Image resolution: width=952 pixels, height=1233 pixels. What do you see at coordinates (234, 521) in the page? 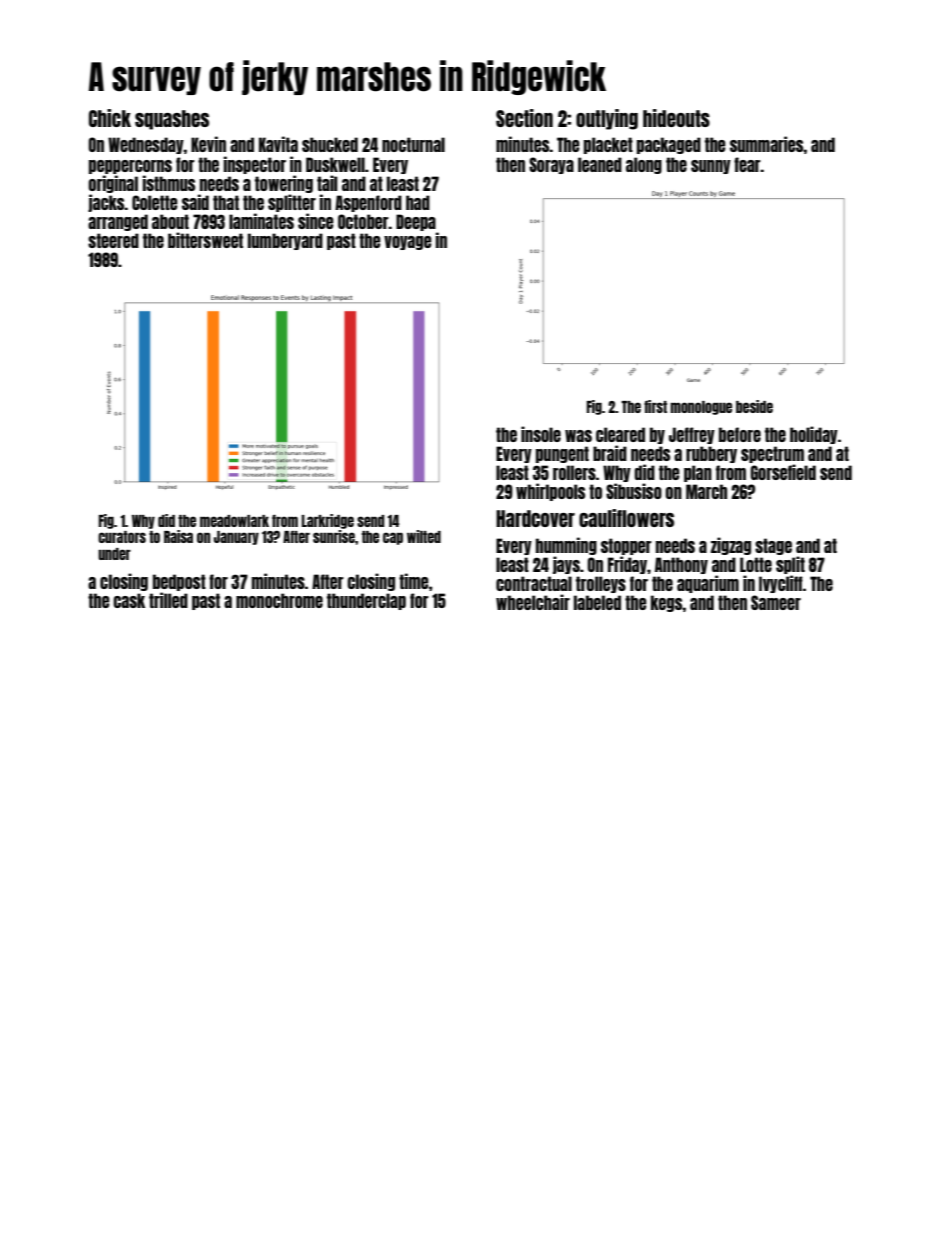
I see `meadowlark` at bounding box center [234, 521].
